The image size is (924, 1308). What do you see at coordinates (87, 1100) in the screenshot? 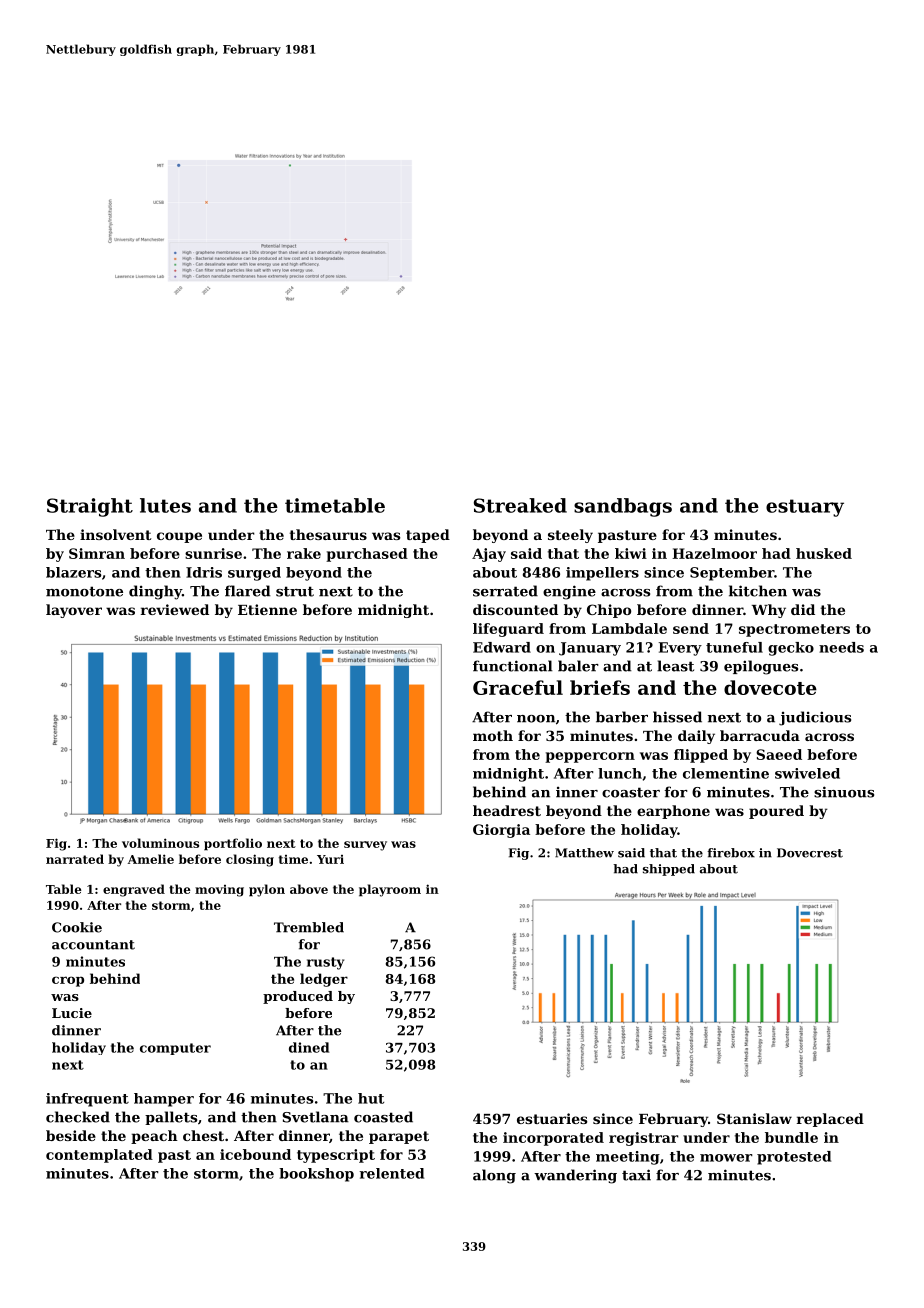
I see `infrequent` at bounding box center [87, 1100].
